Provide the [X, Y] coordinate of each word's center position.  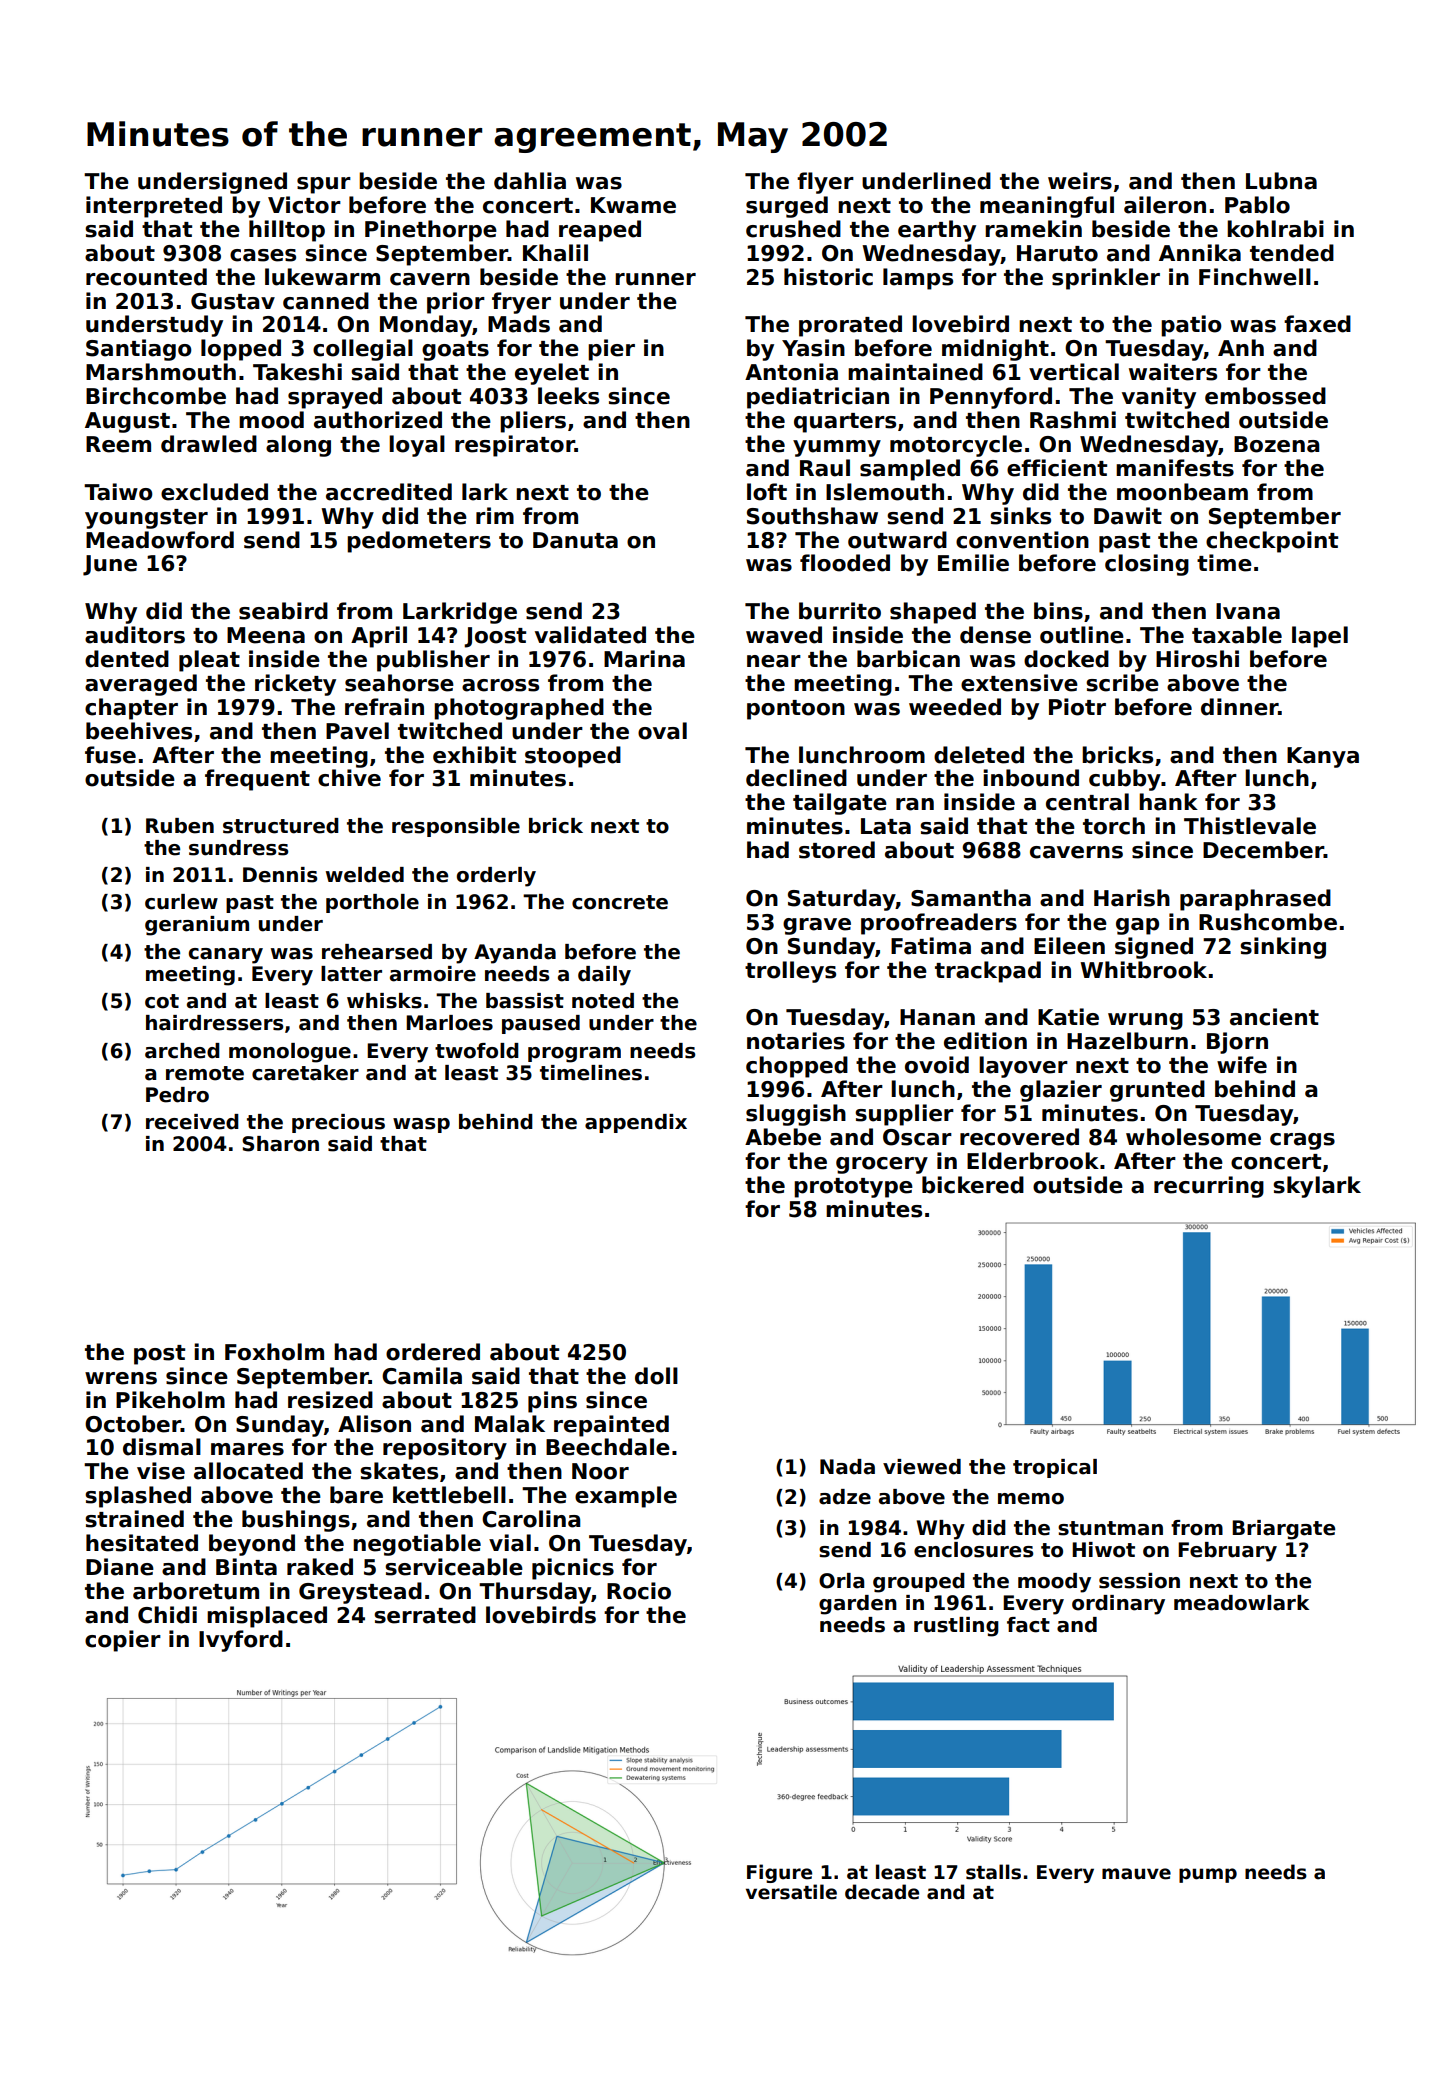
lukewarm [322, 277]
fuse [110, 755]
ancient [1274, 1017]
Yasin [813, 348]
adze [845, 1497]
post [159, 1355]
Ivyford [241, 1641]
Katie [1068, 1017]
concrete [620, 902]
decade [882, 1892]
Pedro [177, 1095]
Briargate [1283, 1530]
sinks [1020, 516]
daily [604, 976]
